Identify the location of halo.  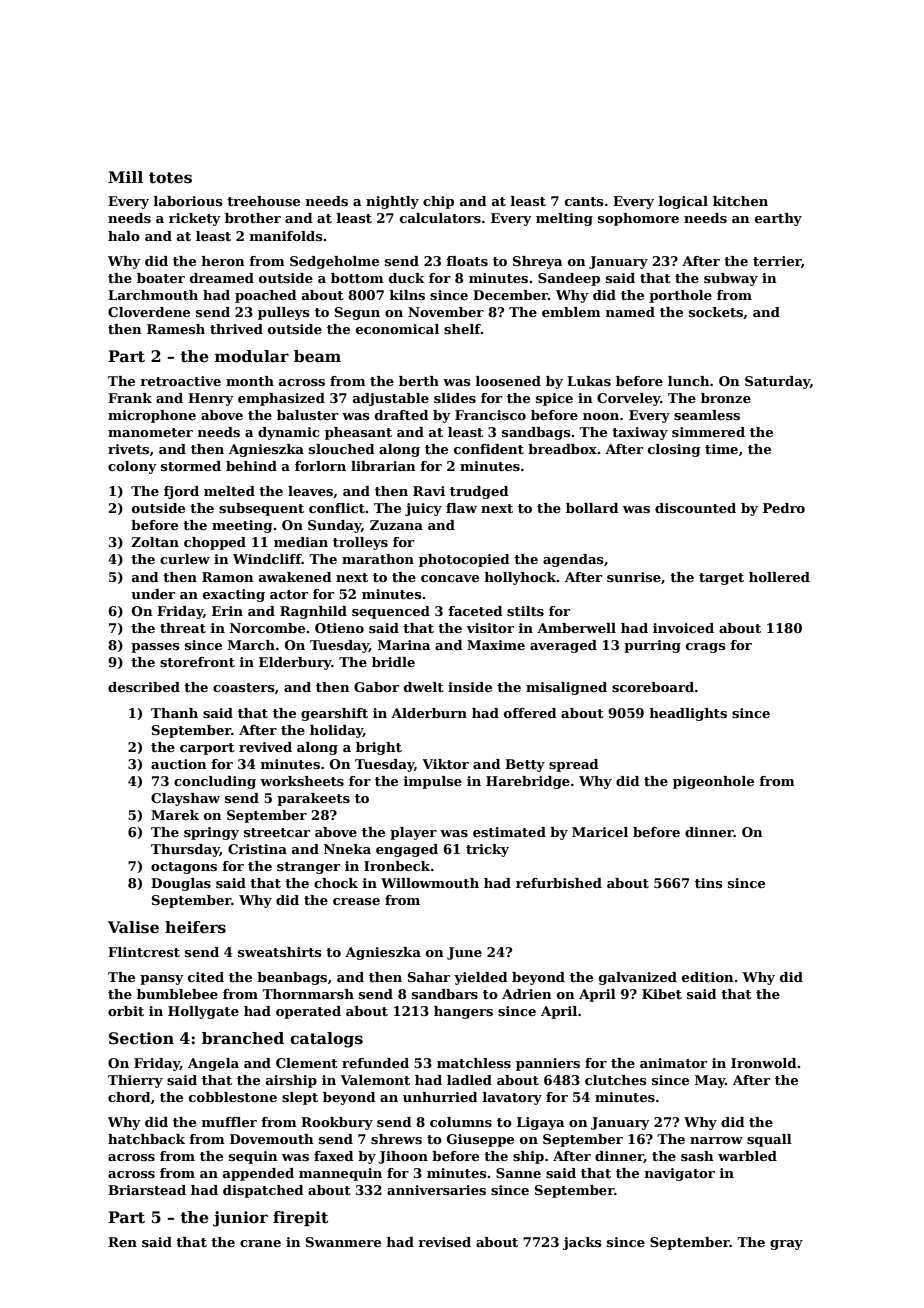
(124, 236).
